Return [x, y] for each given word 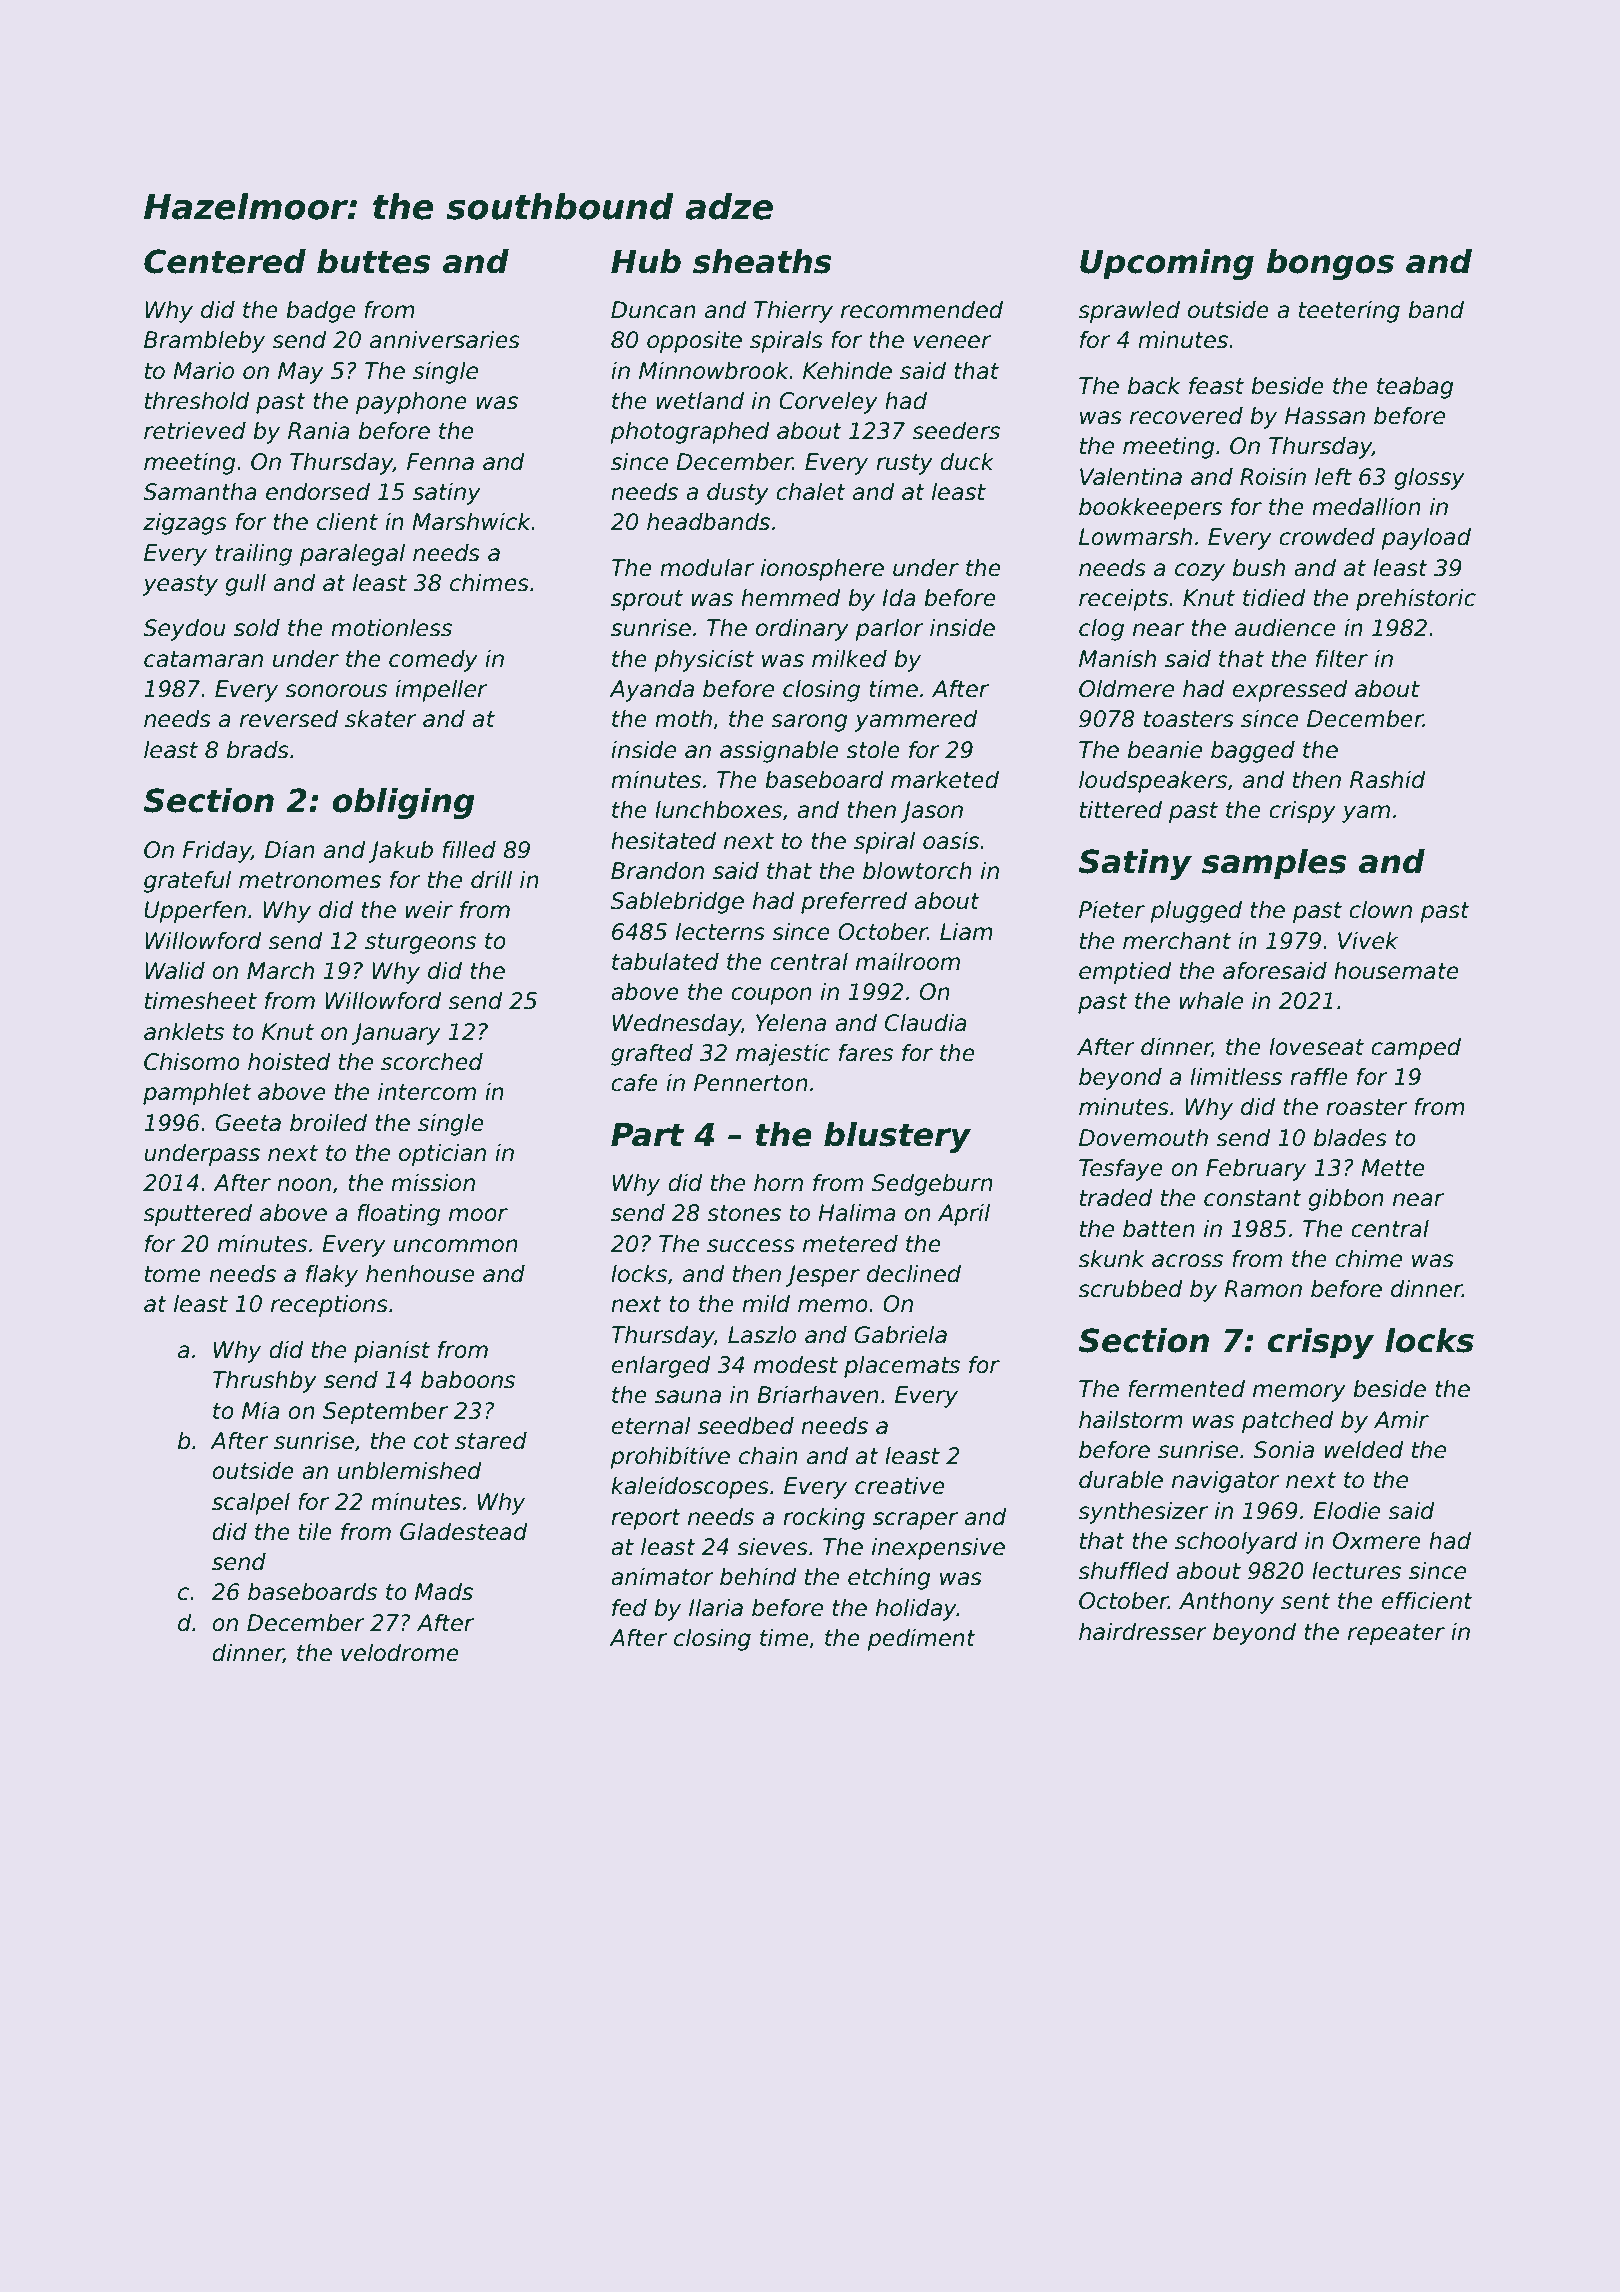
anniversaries [445, 340]
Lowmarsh [1135, 537]
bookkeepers [1150, 509]
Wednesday [677, 1025]
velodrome [400, 1653]
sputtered [197, 1215]
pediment [921, 1640]
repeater [1396, 1634]
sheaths [762, 261]
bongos [1330, 264]
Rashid [1388, 780]
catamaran [203, 659]
